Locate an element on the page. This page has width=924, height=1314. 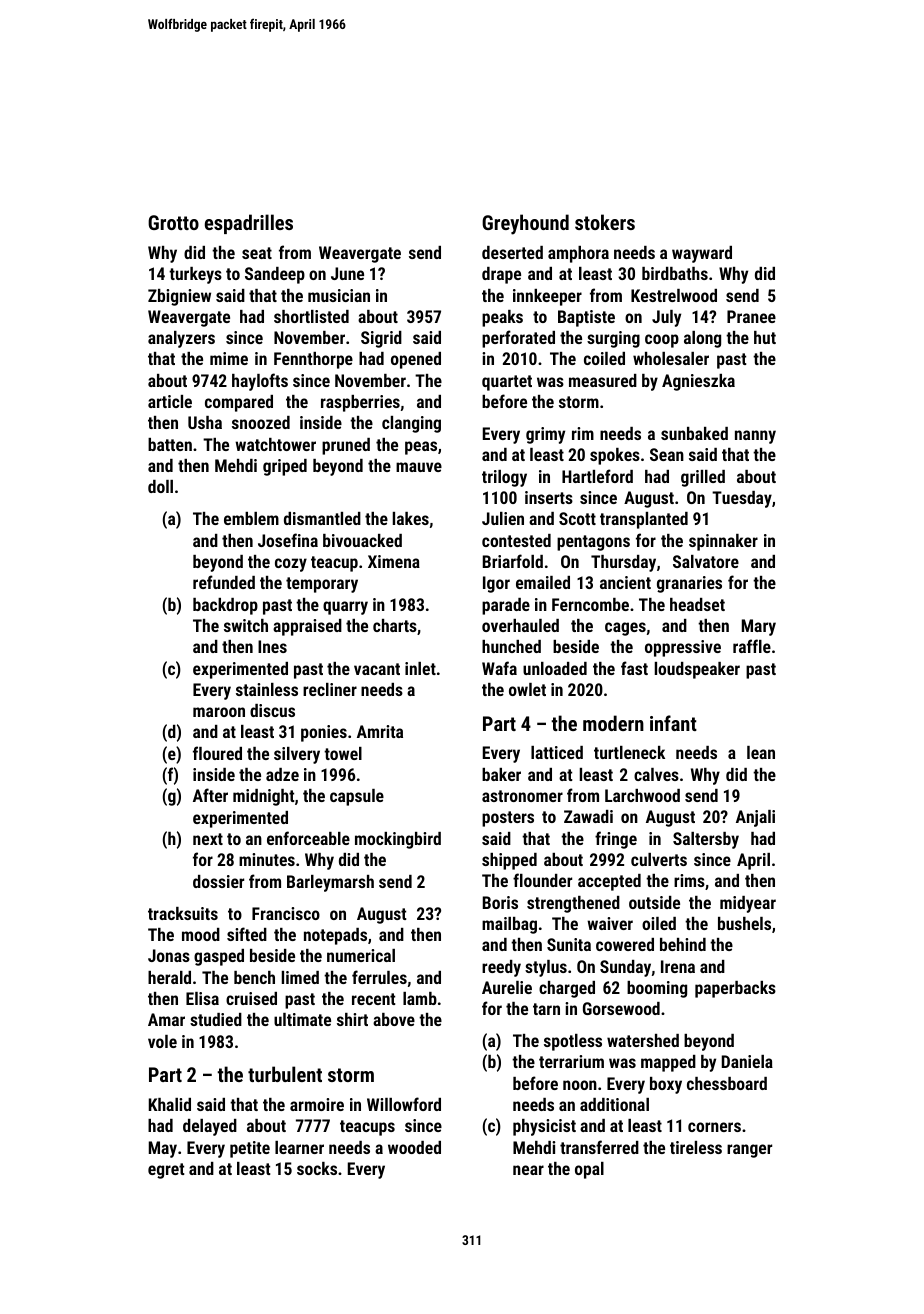
analyzers is located at coordinates (181, 339).
